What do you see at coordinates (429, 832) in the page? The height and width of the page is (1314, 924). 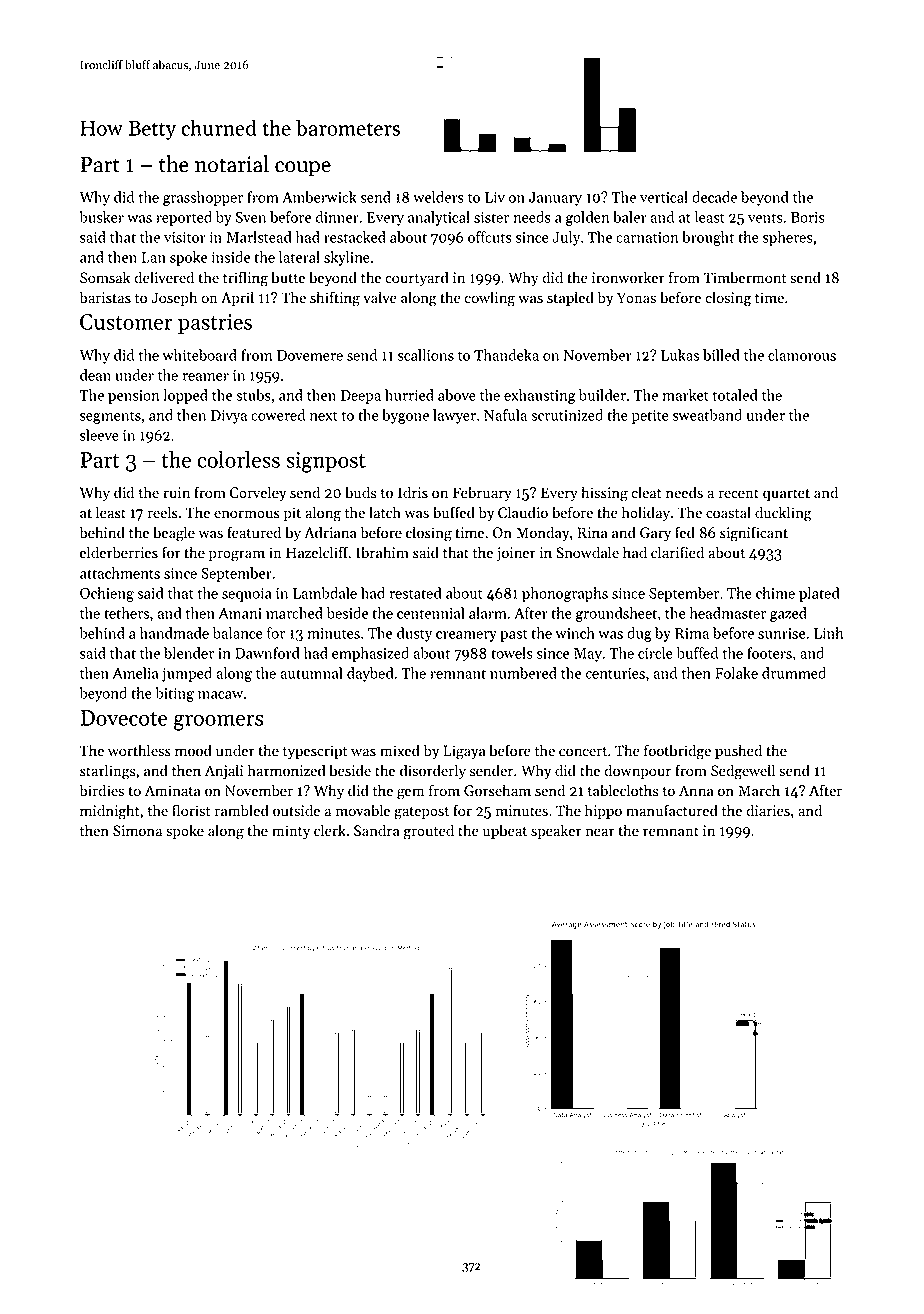 I see `grouted` at bounding box center [429, 832].
